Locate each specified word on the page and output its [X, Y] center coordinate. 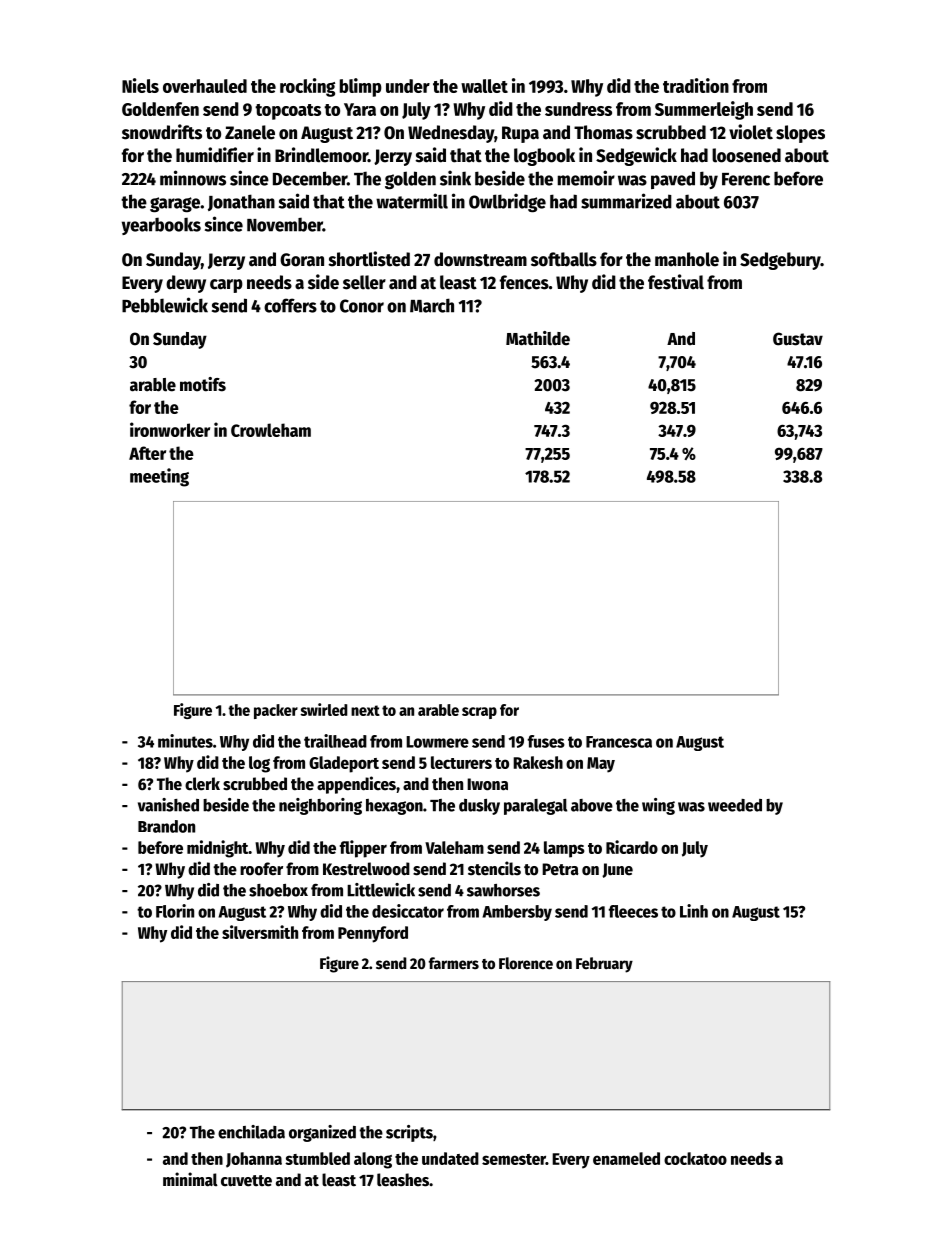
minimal [190, 1179]
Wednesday [451, 134]
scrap [479, 713]
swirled [324, 709]
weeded [735, 805]
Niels [140, 85]
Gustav [798, 339]
